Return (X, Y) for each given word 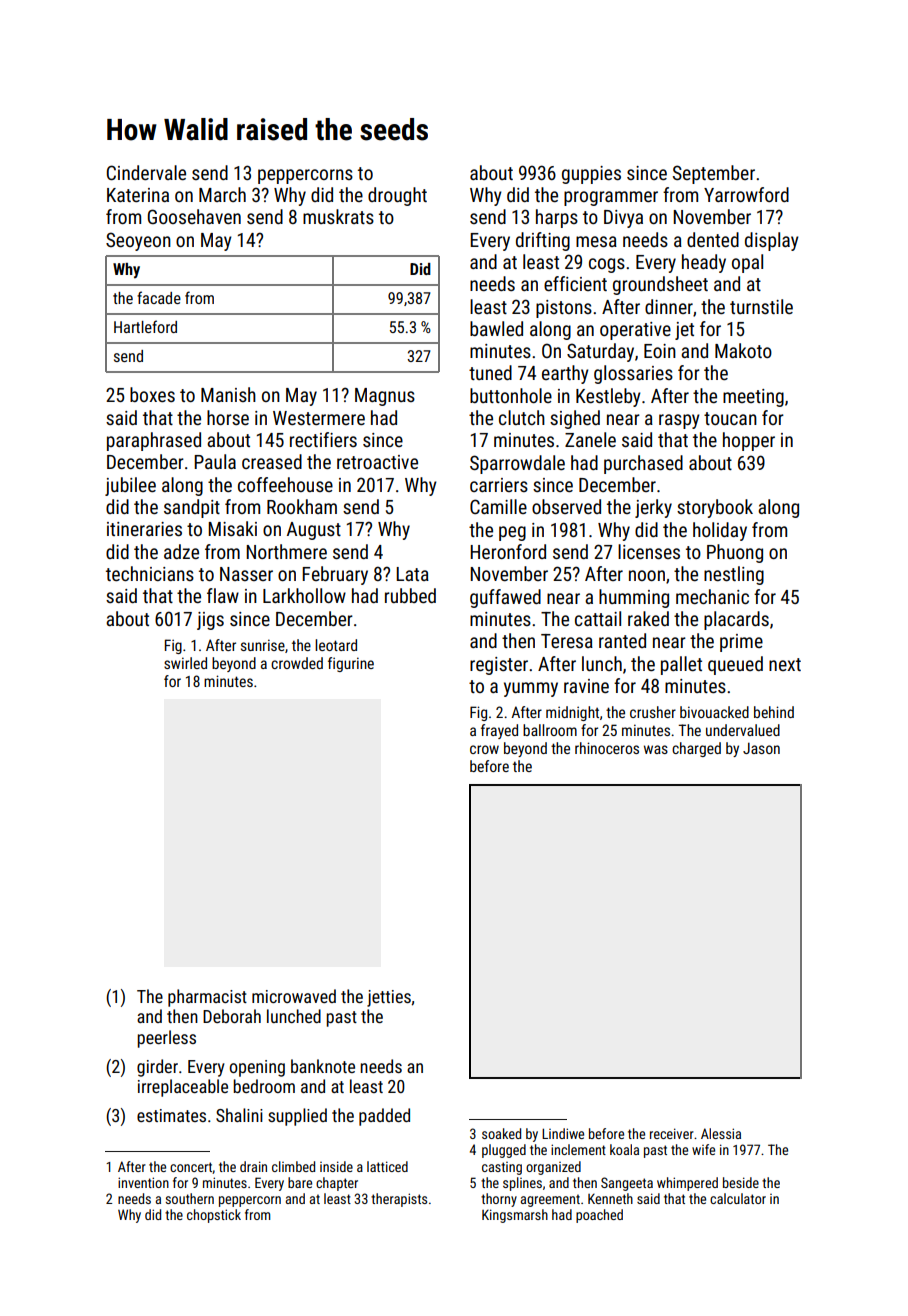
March (222, 194)
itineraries (144, 529)
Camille (498, 506)
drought (397, 196)
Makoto (743, 350)
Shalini (239, 1115)
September (714, 174)
